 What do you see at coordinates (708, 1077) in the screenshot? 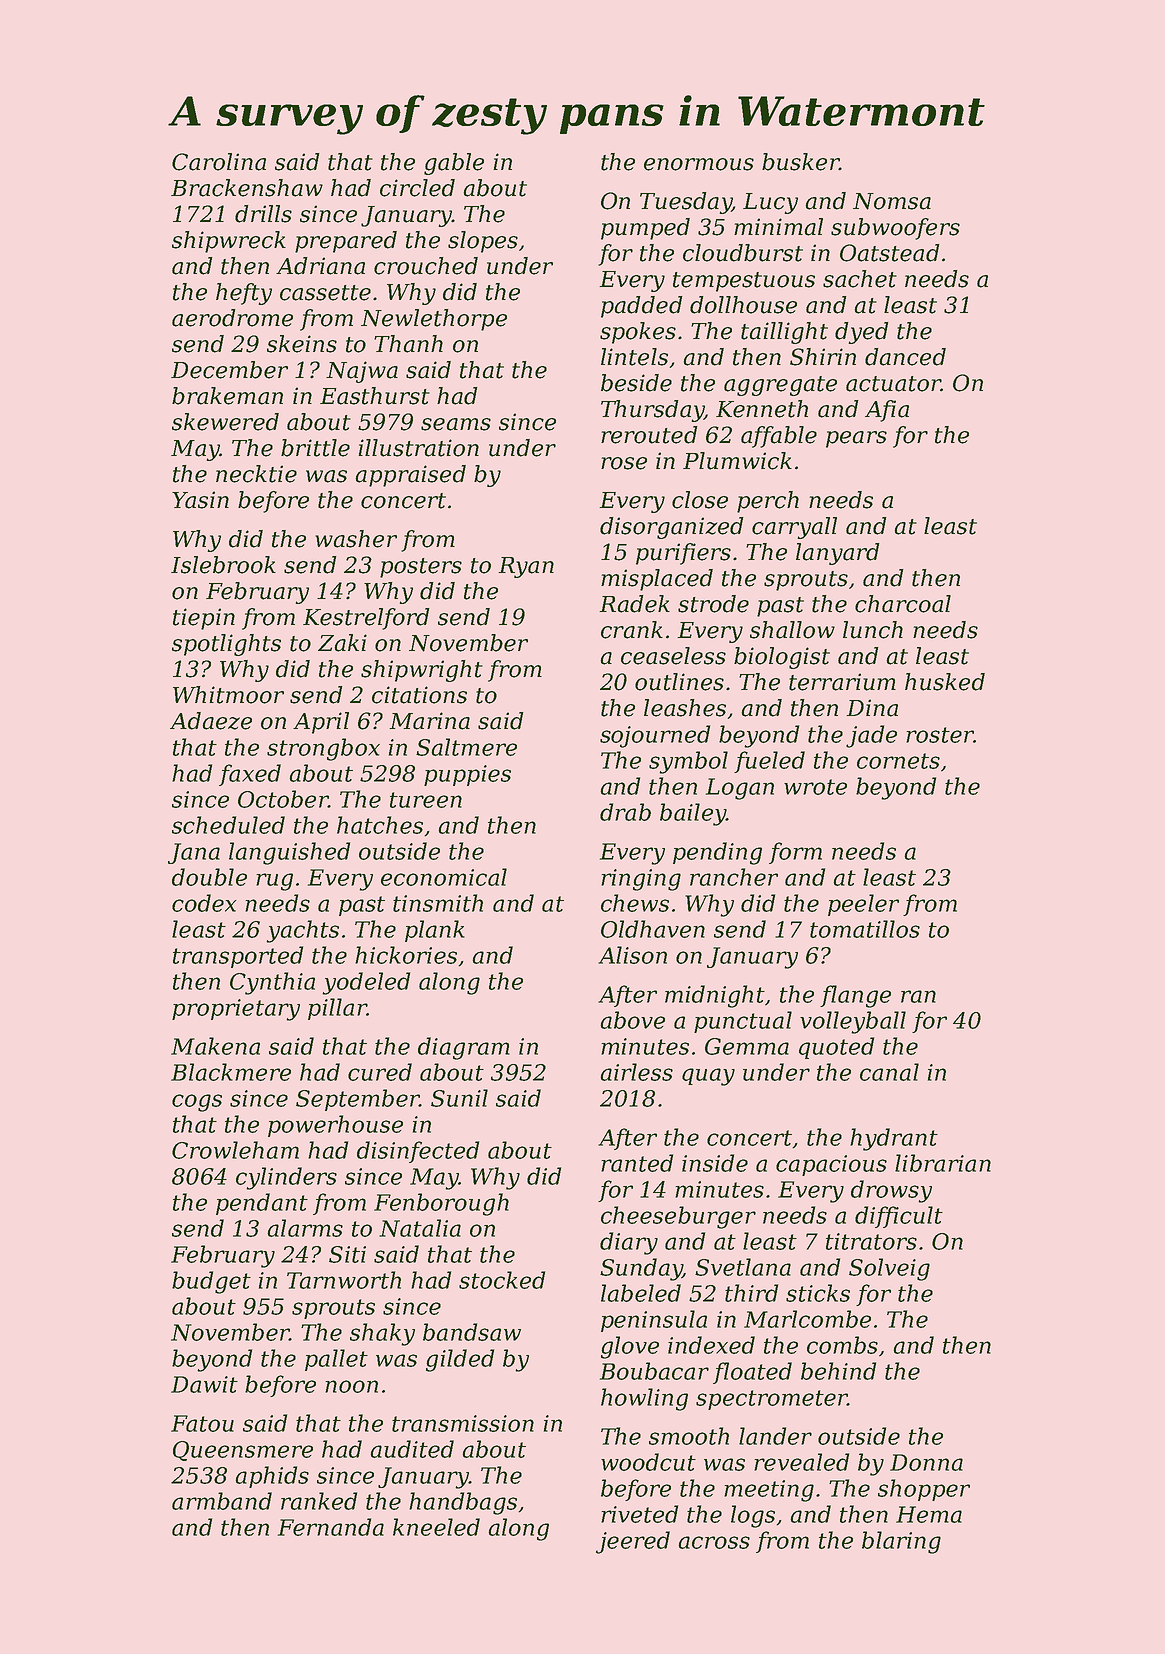
I see `quay` at bounding box center [708, 1077].
